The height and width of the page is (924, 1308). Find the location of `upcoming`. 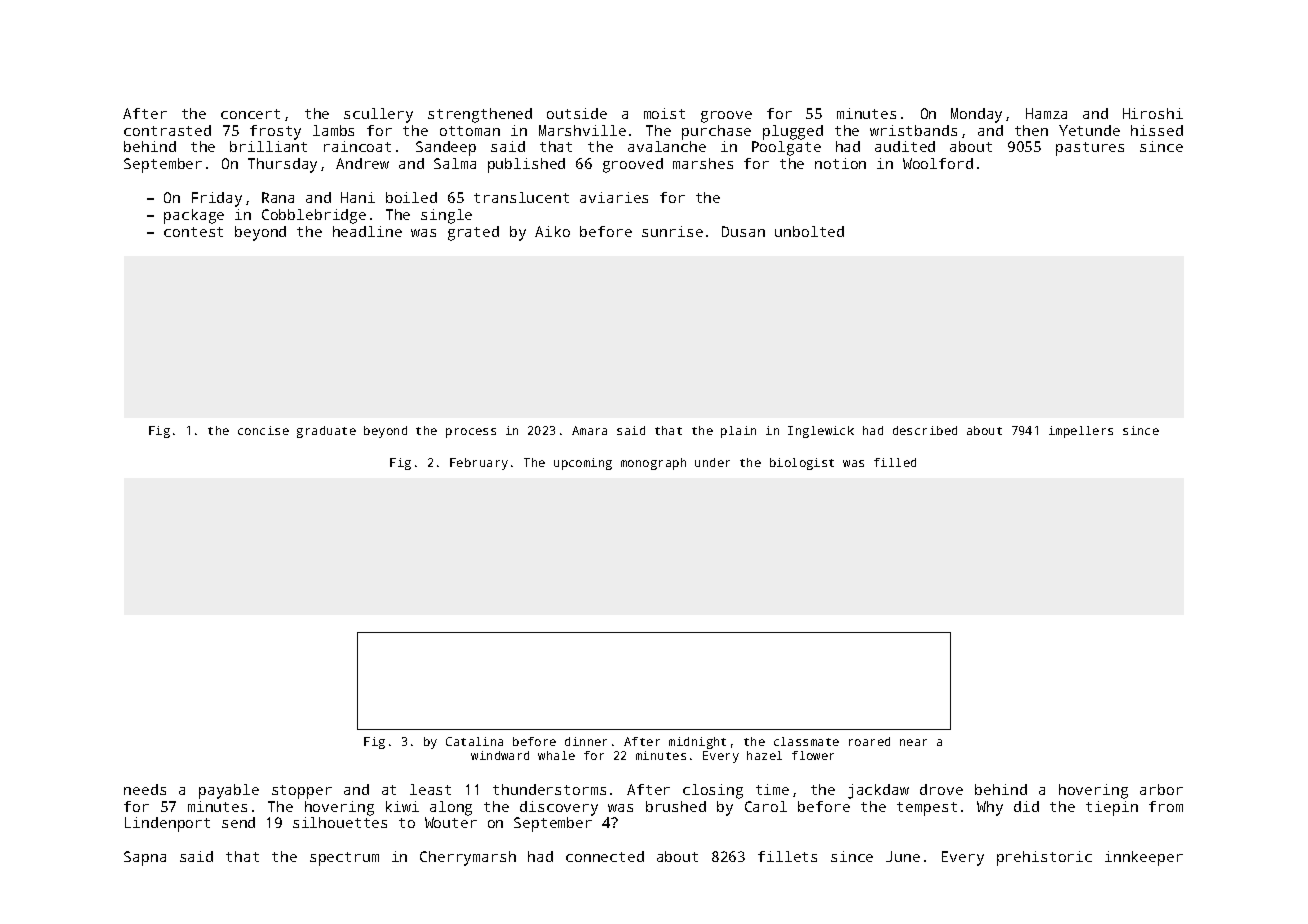

upcoming is located at coordinates (583, 464).
